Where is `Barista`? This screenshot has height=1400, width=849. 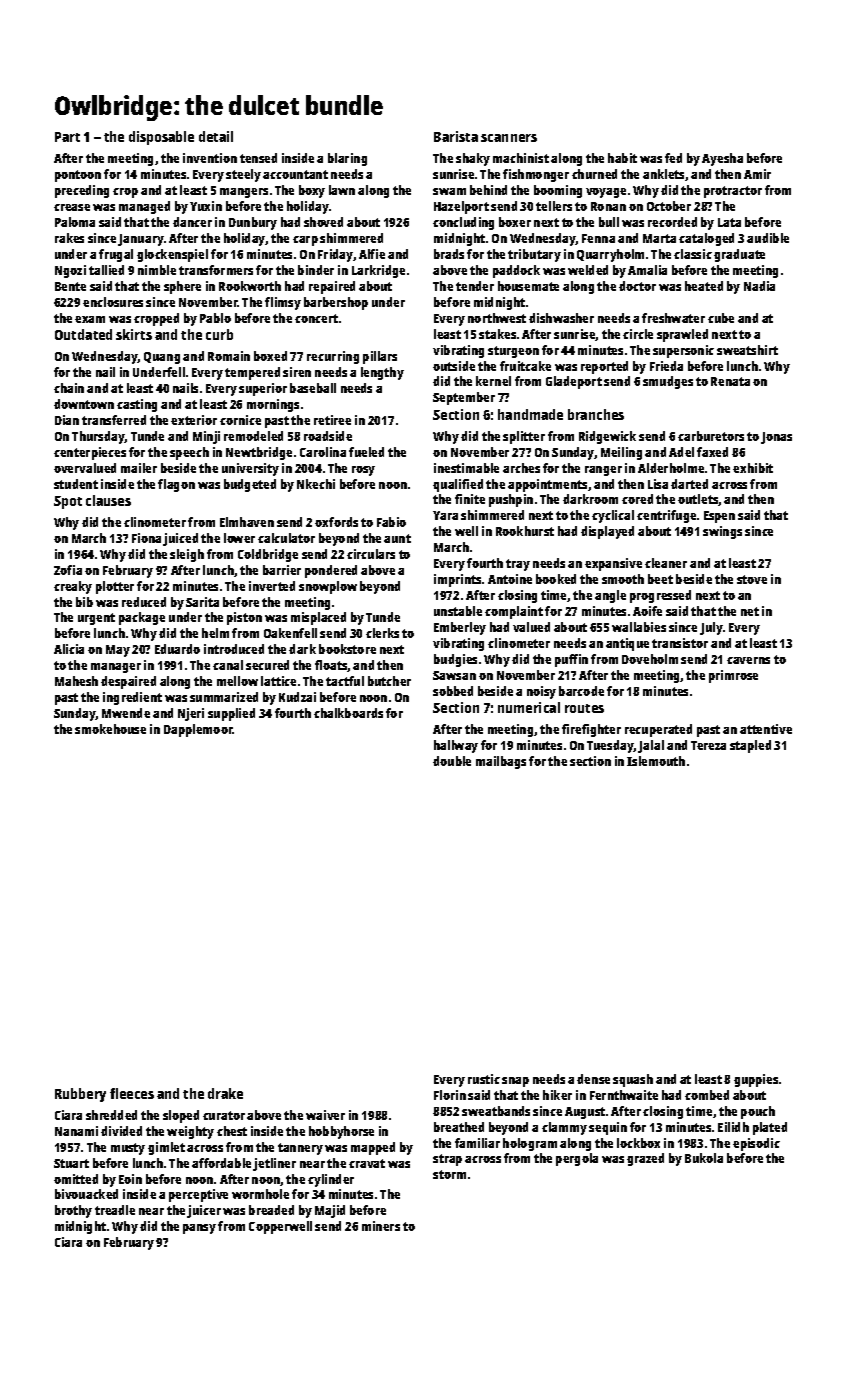
Barista is located at coordinates (456, 136).
